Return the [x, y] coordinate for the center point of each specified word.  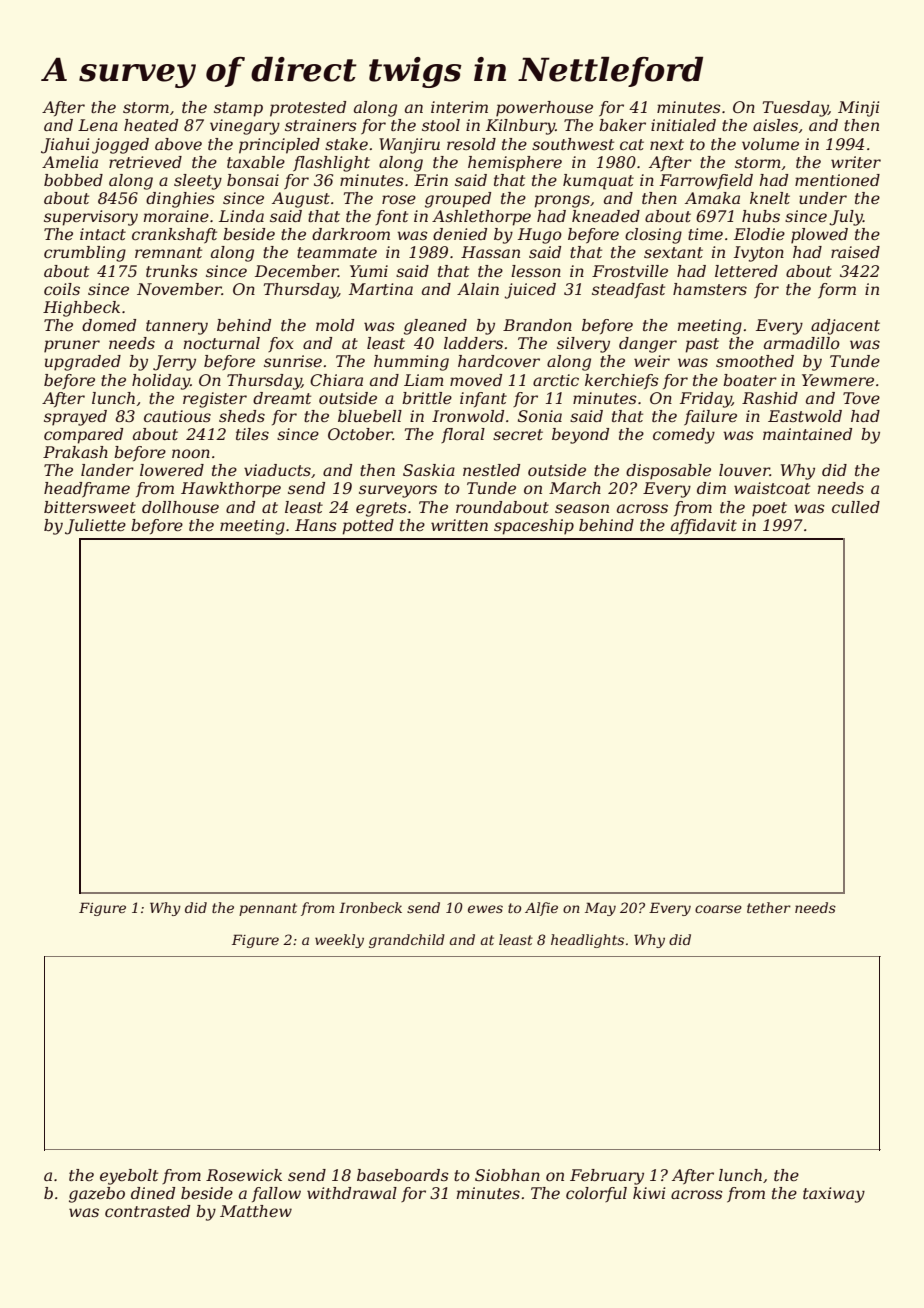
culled [856, 507]
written [459, 525]
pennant [268, 909]
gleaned [435, 327]
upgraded [83, 363]
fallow [276, 1194]
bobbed [73, 180]
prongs [562, 201]
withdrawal [352, 1193]
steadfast [628, 290]
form [837, 290]
